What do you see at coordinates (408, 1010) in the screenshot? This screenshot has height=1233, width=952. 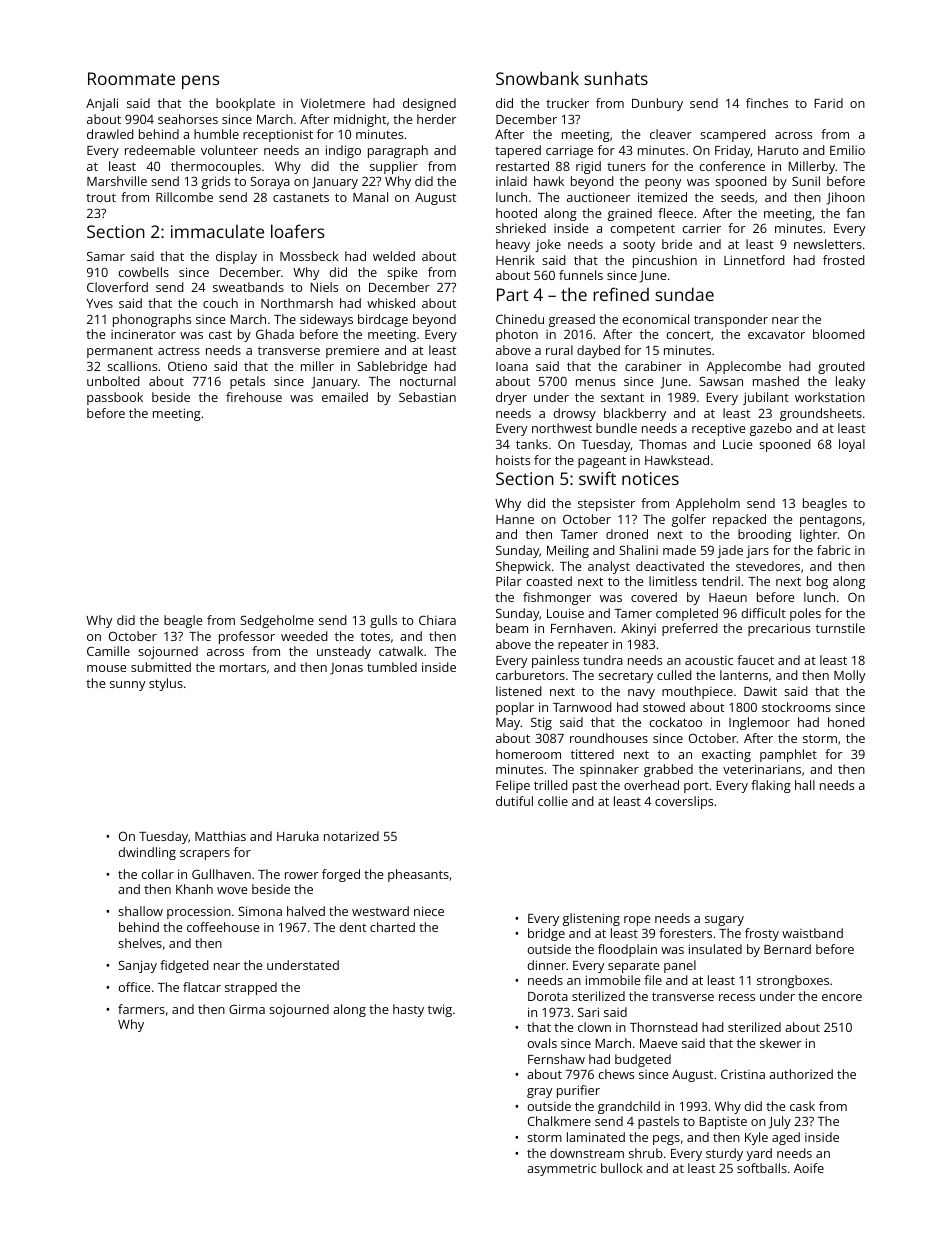 I see `hasty` at bounding box center [408, 1010].
